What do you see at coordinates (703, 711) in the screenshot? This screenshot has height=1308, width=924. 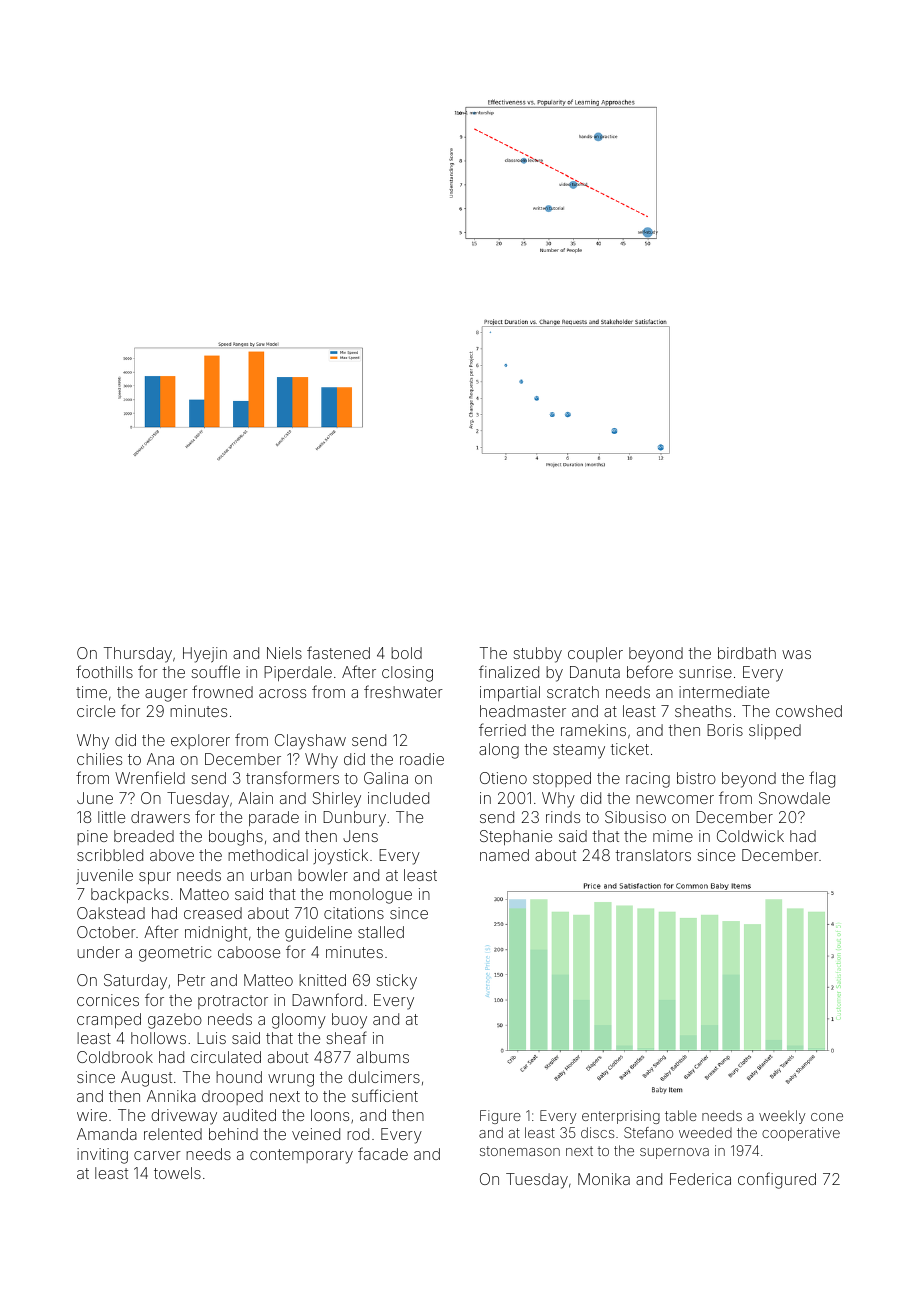 I see `sheaths` at bounding box center [703, 711].
